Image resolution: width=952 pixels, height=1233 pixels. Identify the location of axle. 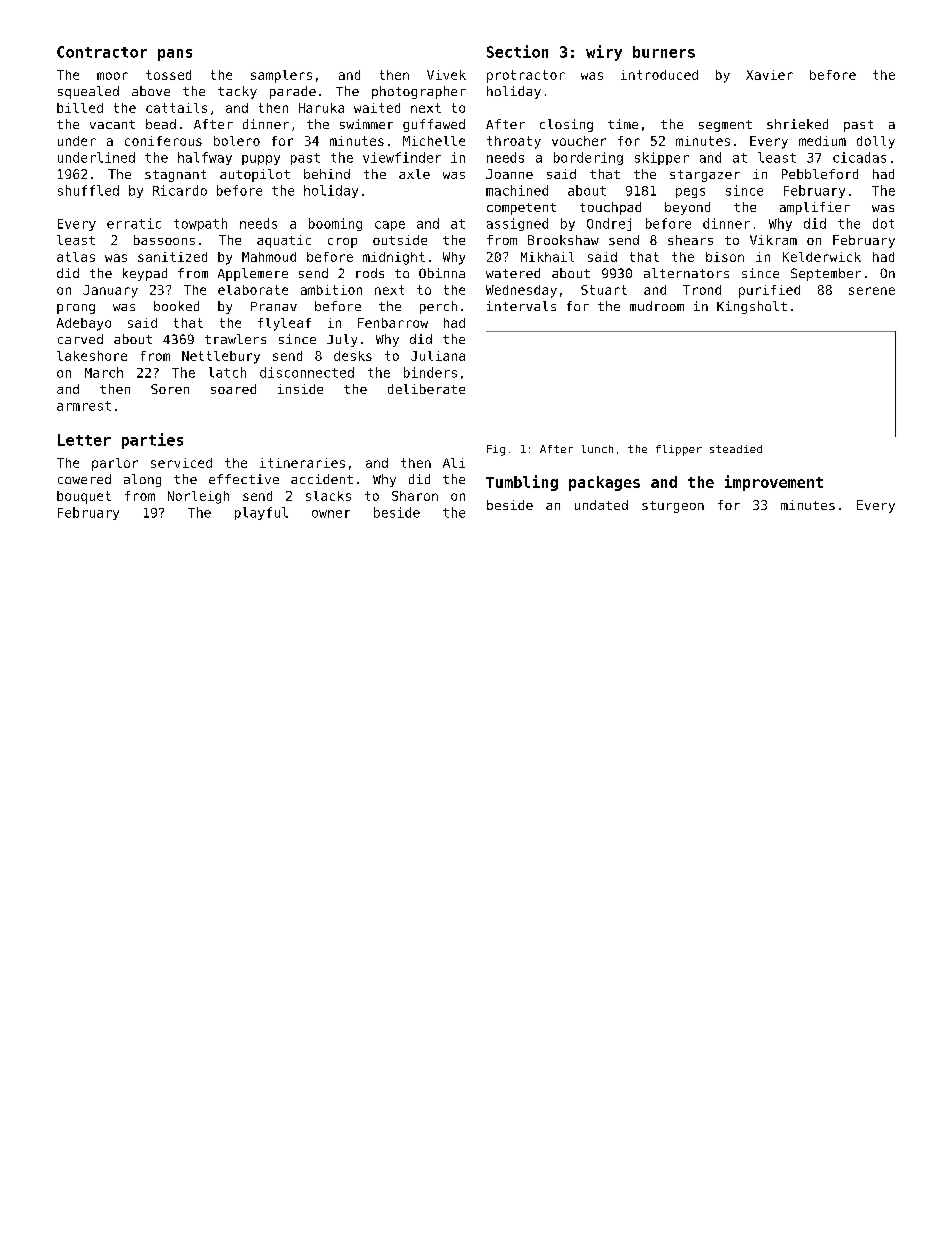
(414, 174).
